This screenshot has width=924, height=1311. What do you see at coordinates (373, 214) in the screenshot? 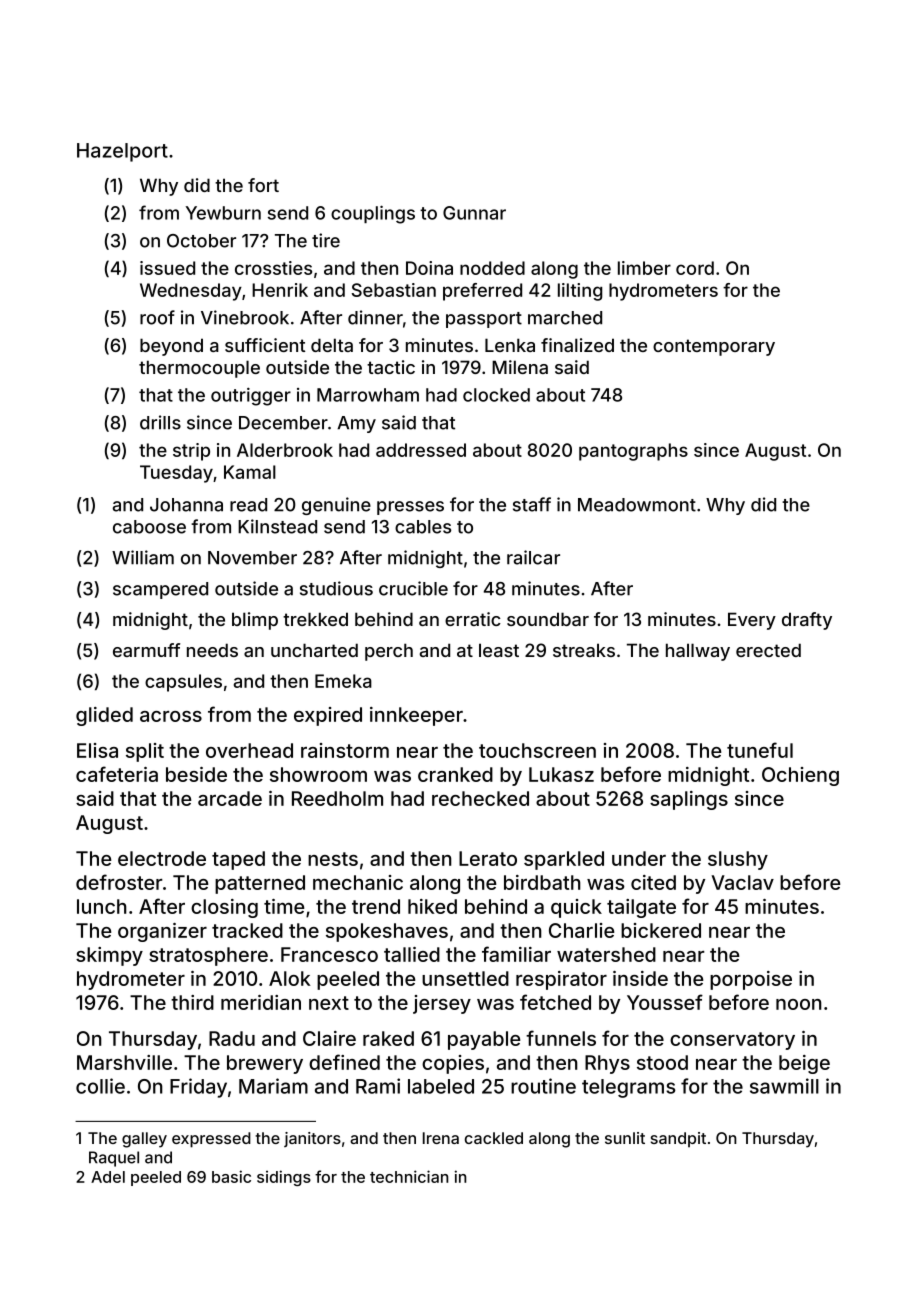
I see `couplings` at bounding box center [373, 214].
